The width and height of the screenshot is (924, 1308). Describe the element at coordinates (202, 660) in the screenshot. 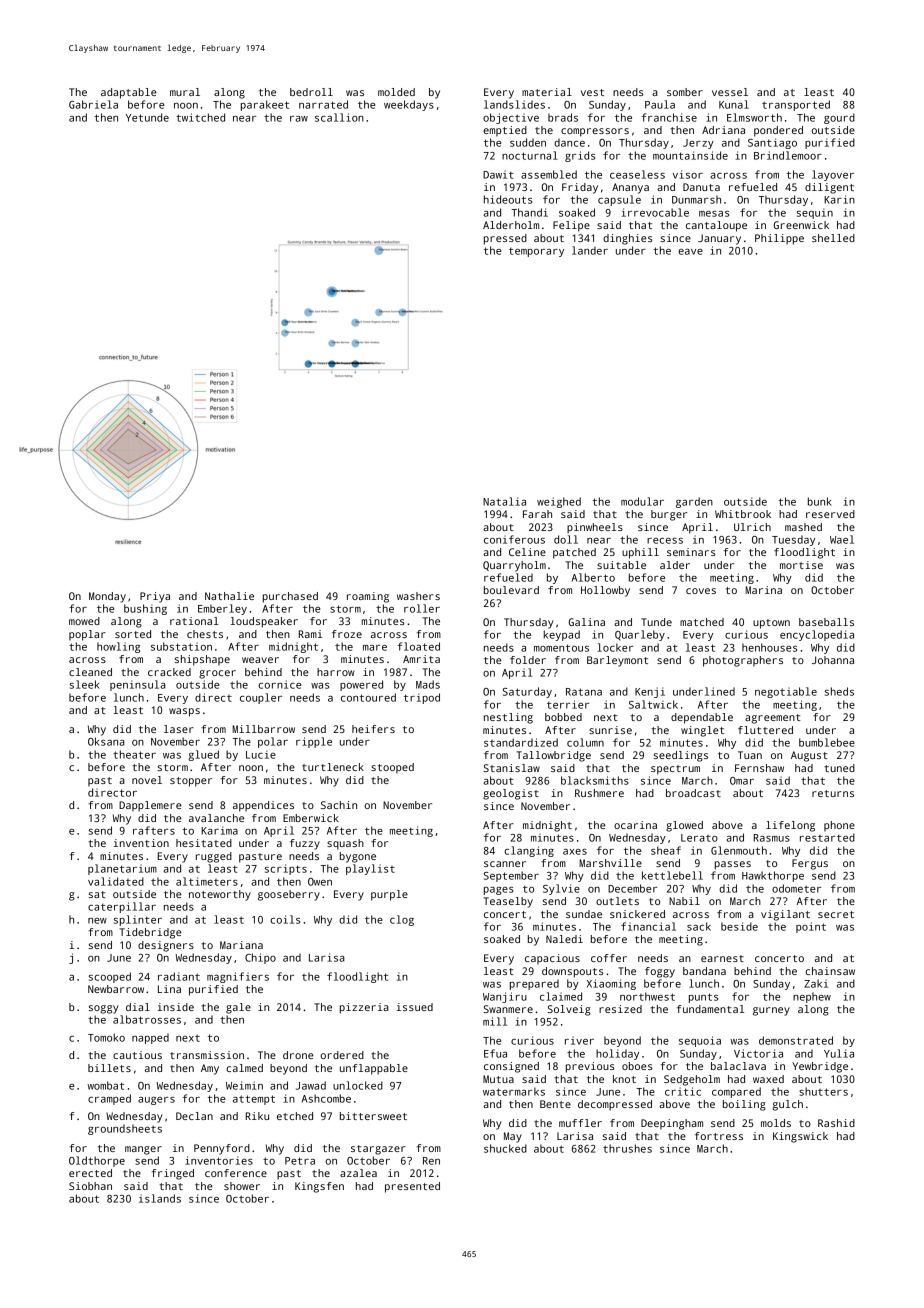

I see `shipshape` at that location.
